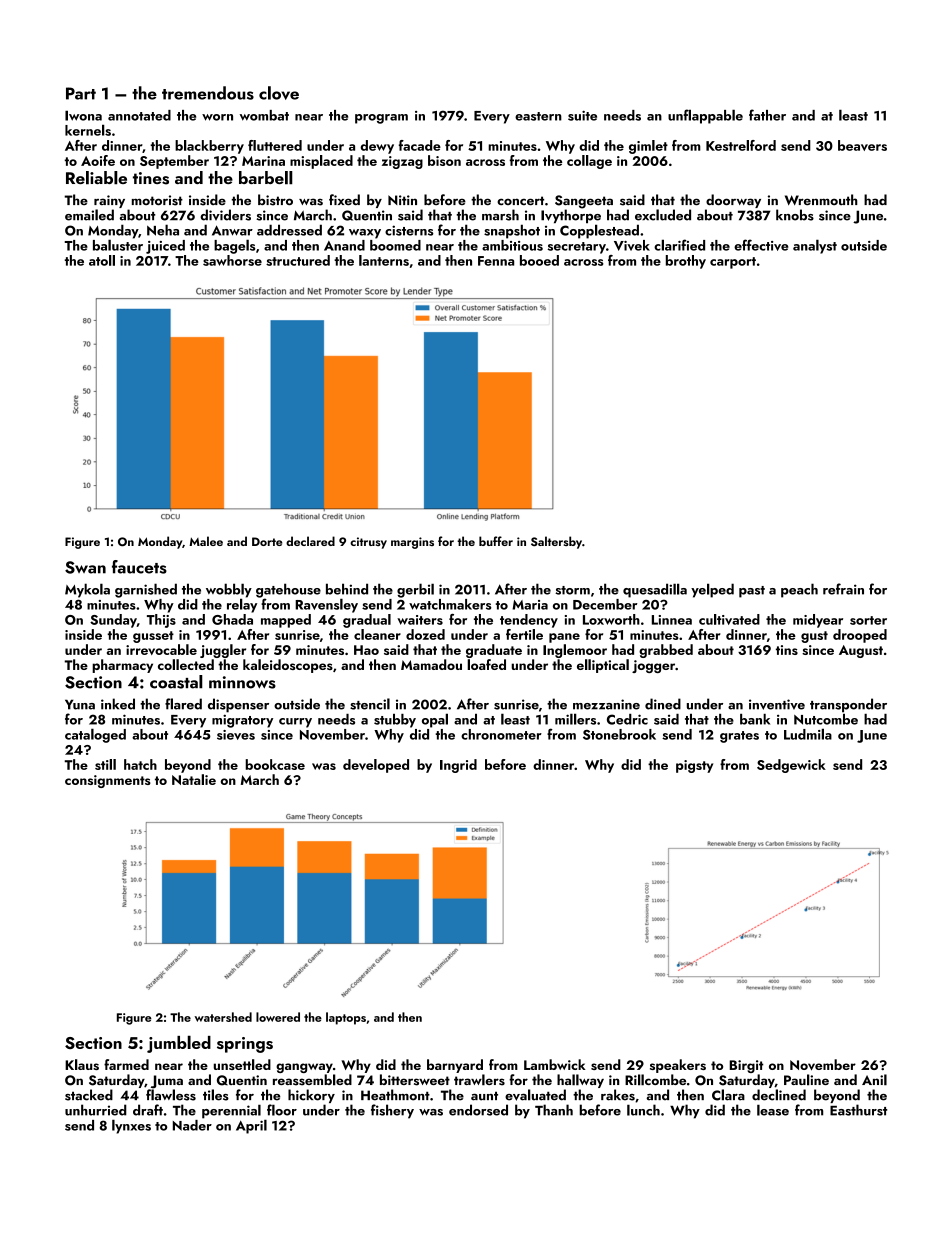 The image size is (952, 1233). Describe the element at coordinates (791, 766) in the page. I see `Sedgewick` at that location.
